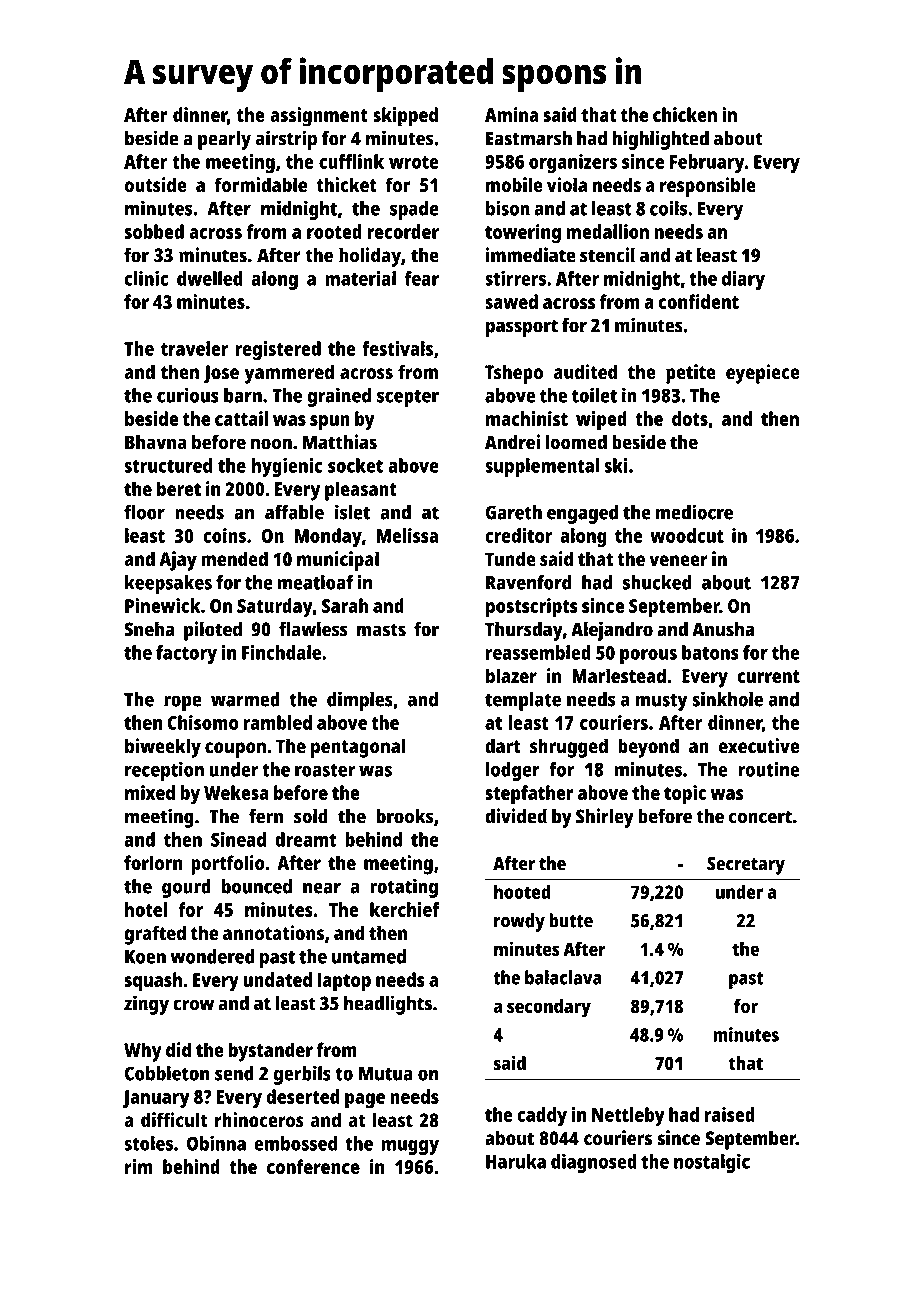  What do you see at coordinates (410, 1147) in the screenshot?
I see `muggy` at bounding box center [410, 1147].
